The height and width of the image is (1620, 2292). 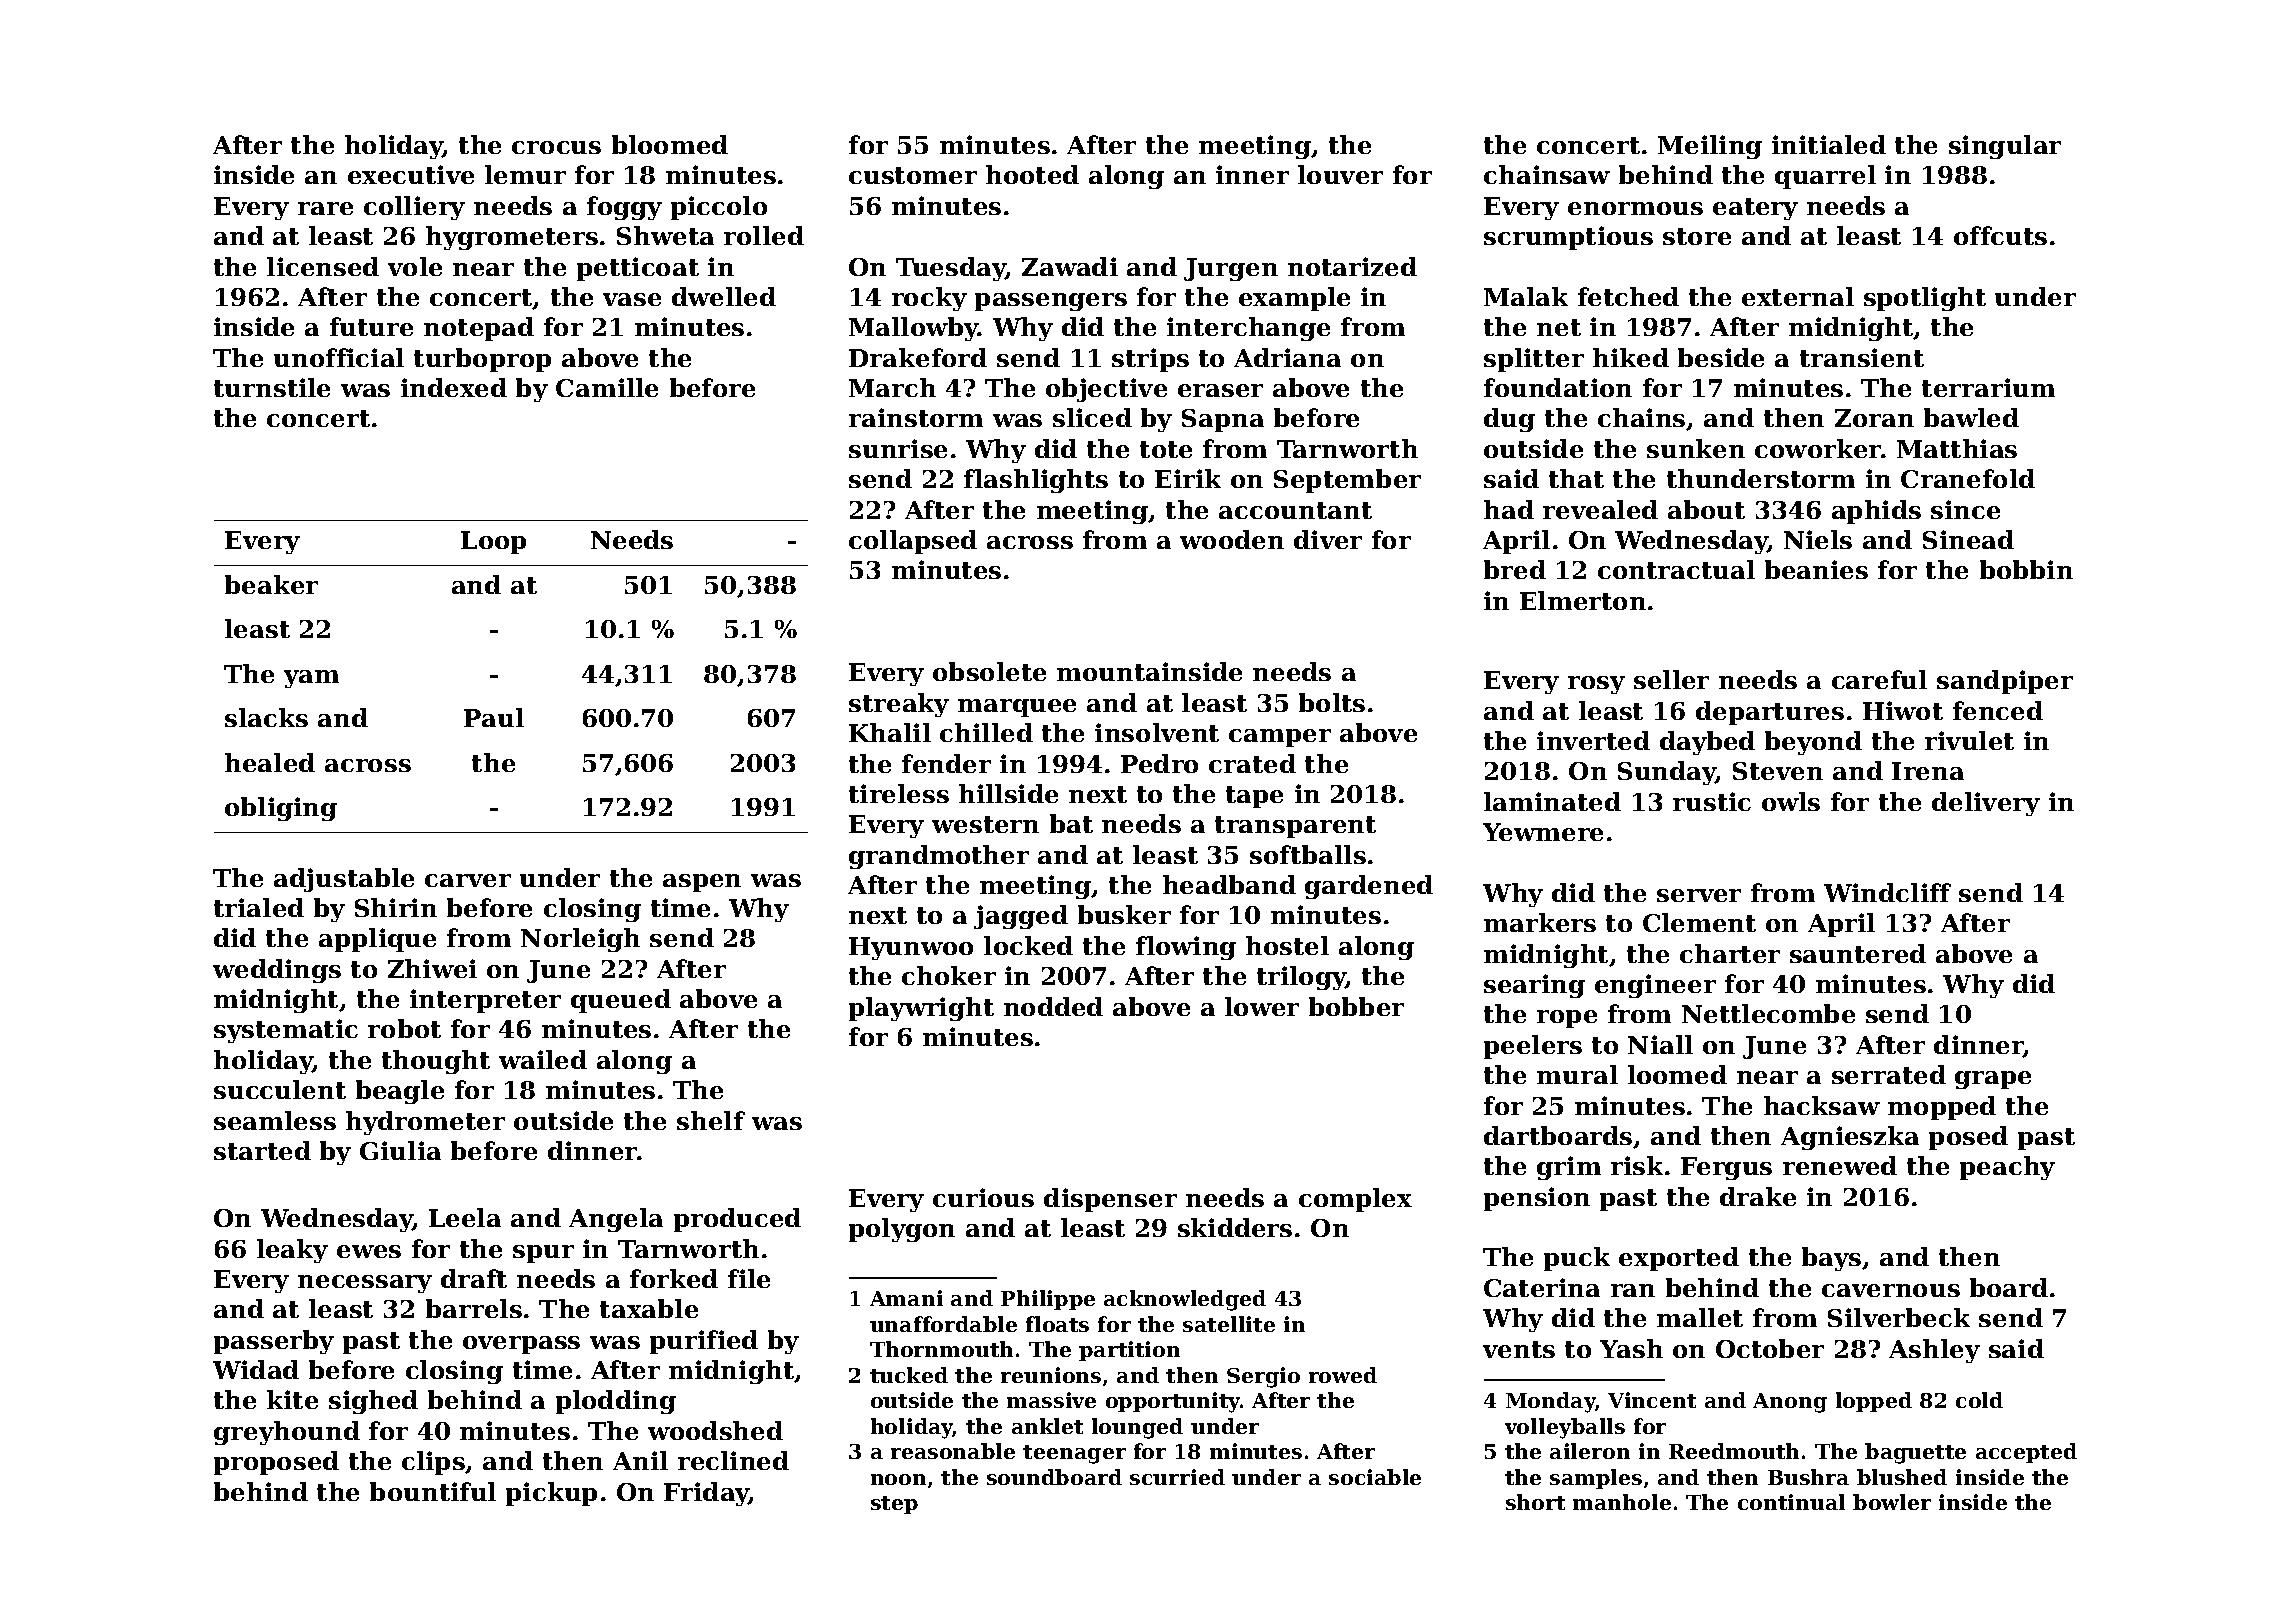 What do you see at coordinates (616, 1402) in the image?
I see `plodding` at bounding box center [616, 1402].
